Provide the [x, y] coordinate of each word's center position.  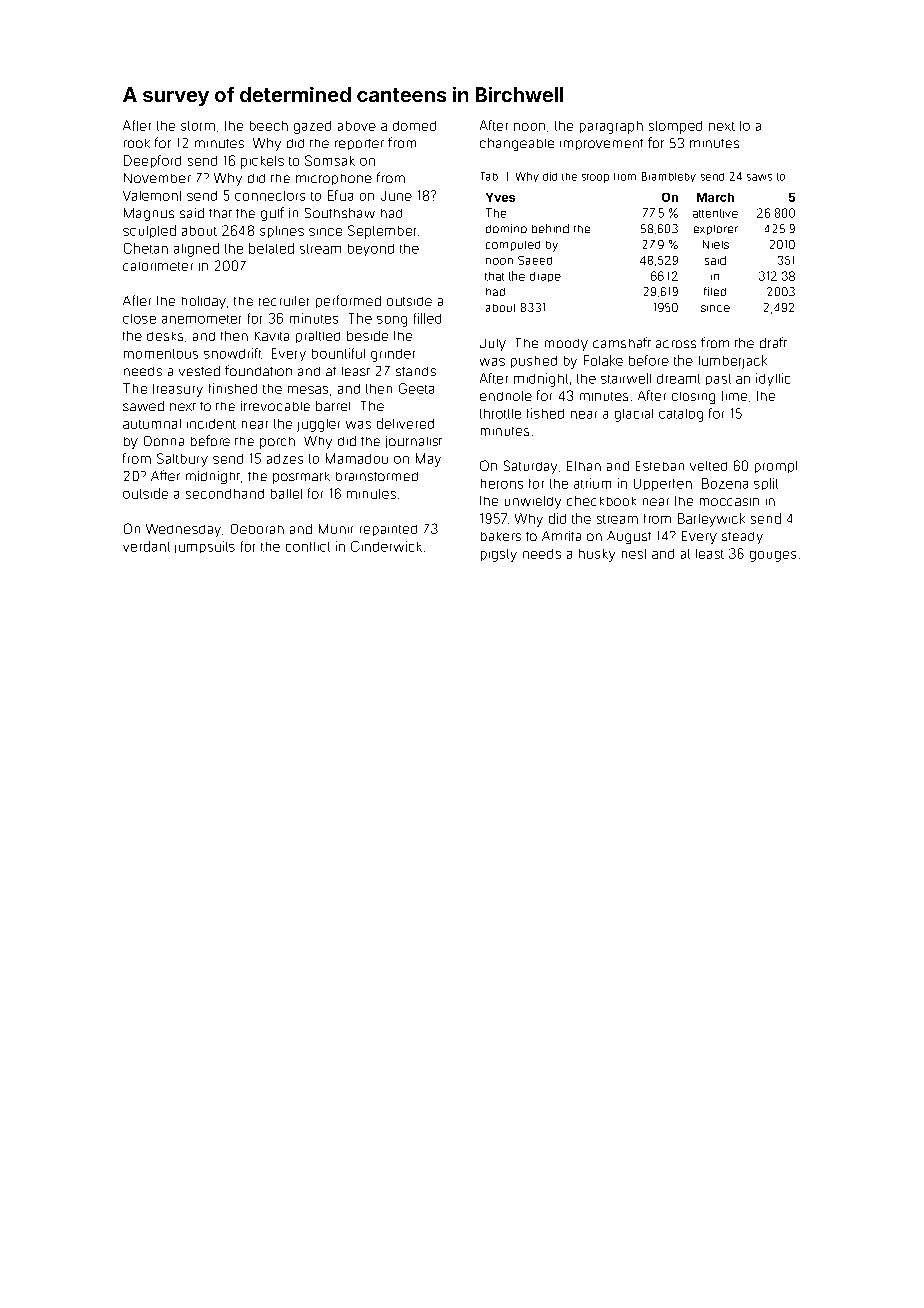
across [676, 344]
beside [367, 336]
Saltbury [182, 460]
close [139, 319]
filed [715, 291]
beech [269, 126]
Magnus [149, 214]
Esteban [660, 466]
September [382, 232]
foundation [258, 370]
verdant [146, 546]
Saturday [530, 467]
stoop [595, 178]
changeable [517, 144]
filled [427, 318]
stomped [675, 127]
